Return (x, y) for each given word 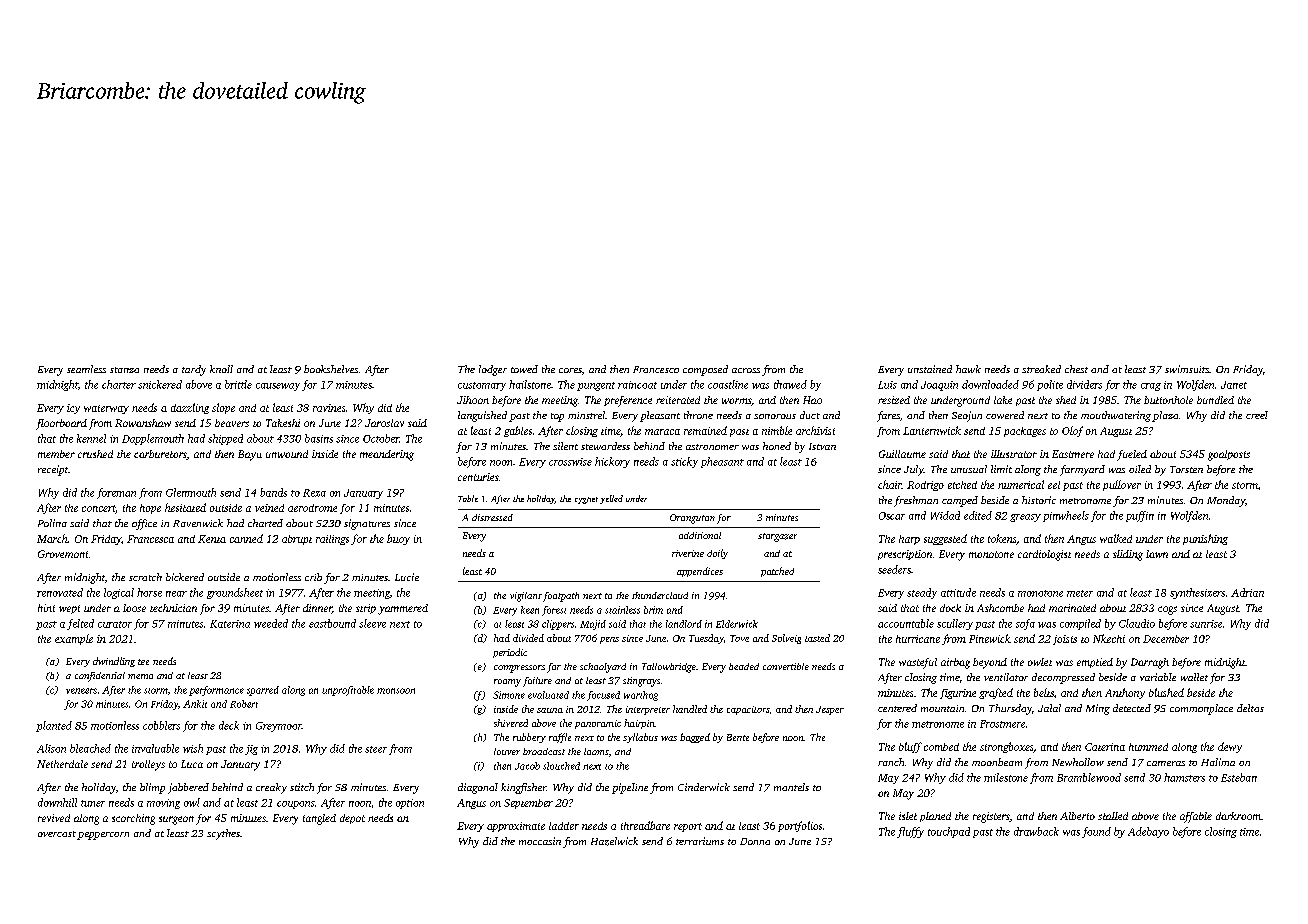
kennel (91, 438)
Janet (1234, 385)
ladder (564, 826)
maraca (662, 432)
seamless (86, 369)
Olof (1072, 431)
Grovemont (63, 554)
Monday (1226, 501)
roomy (507, 683)
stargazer (777, 537)
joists (1065, 640)
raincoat (637, 385)
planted (54, 726)
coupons (296, 805)
